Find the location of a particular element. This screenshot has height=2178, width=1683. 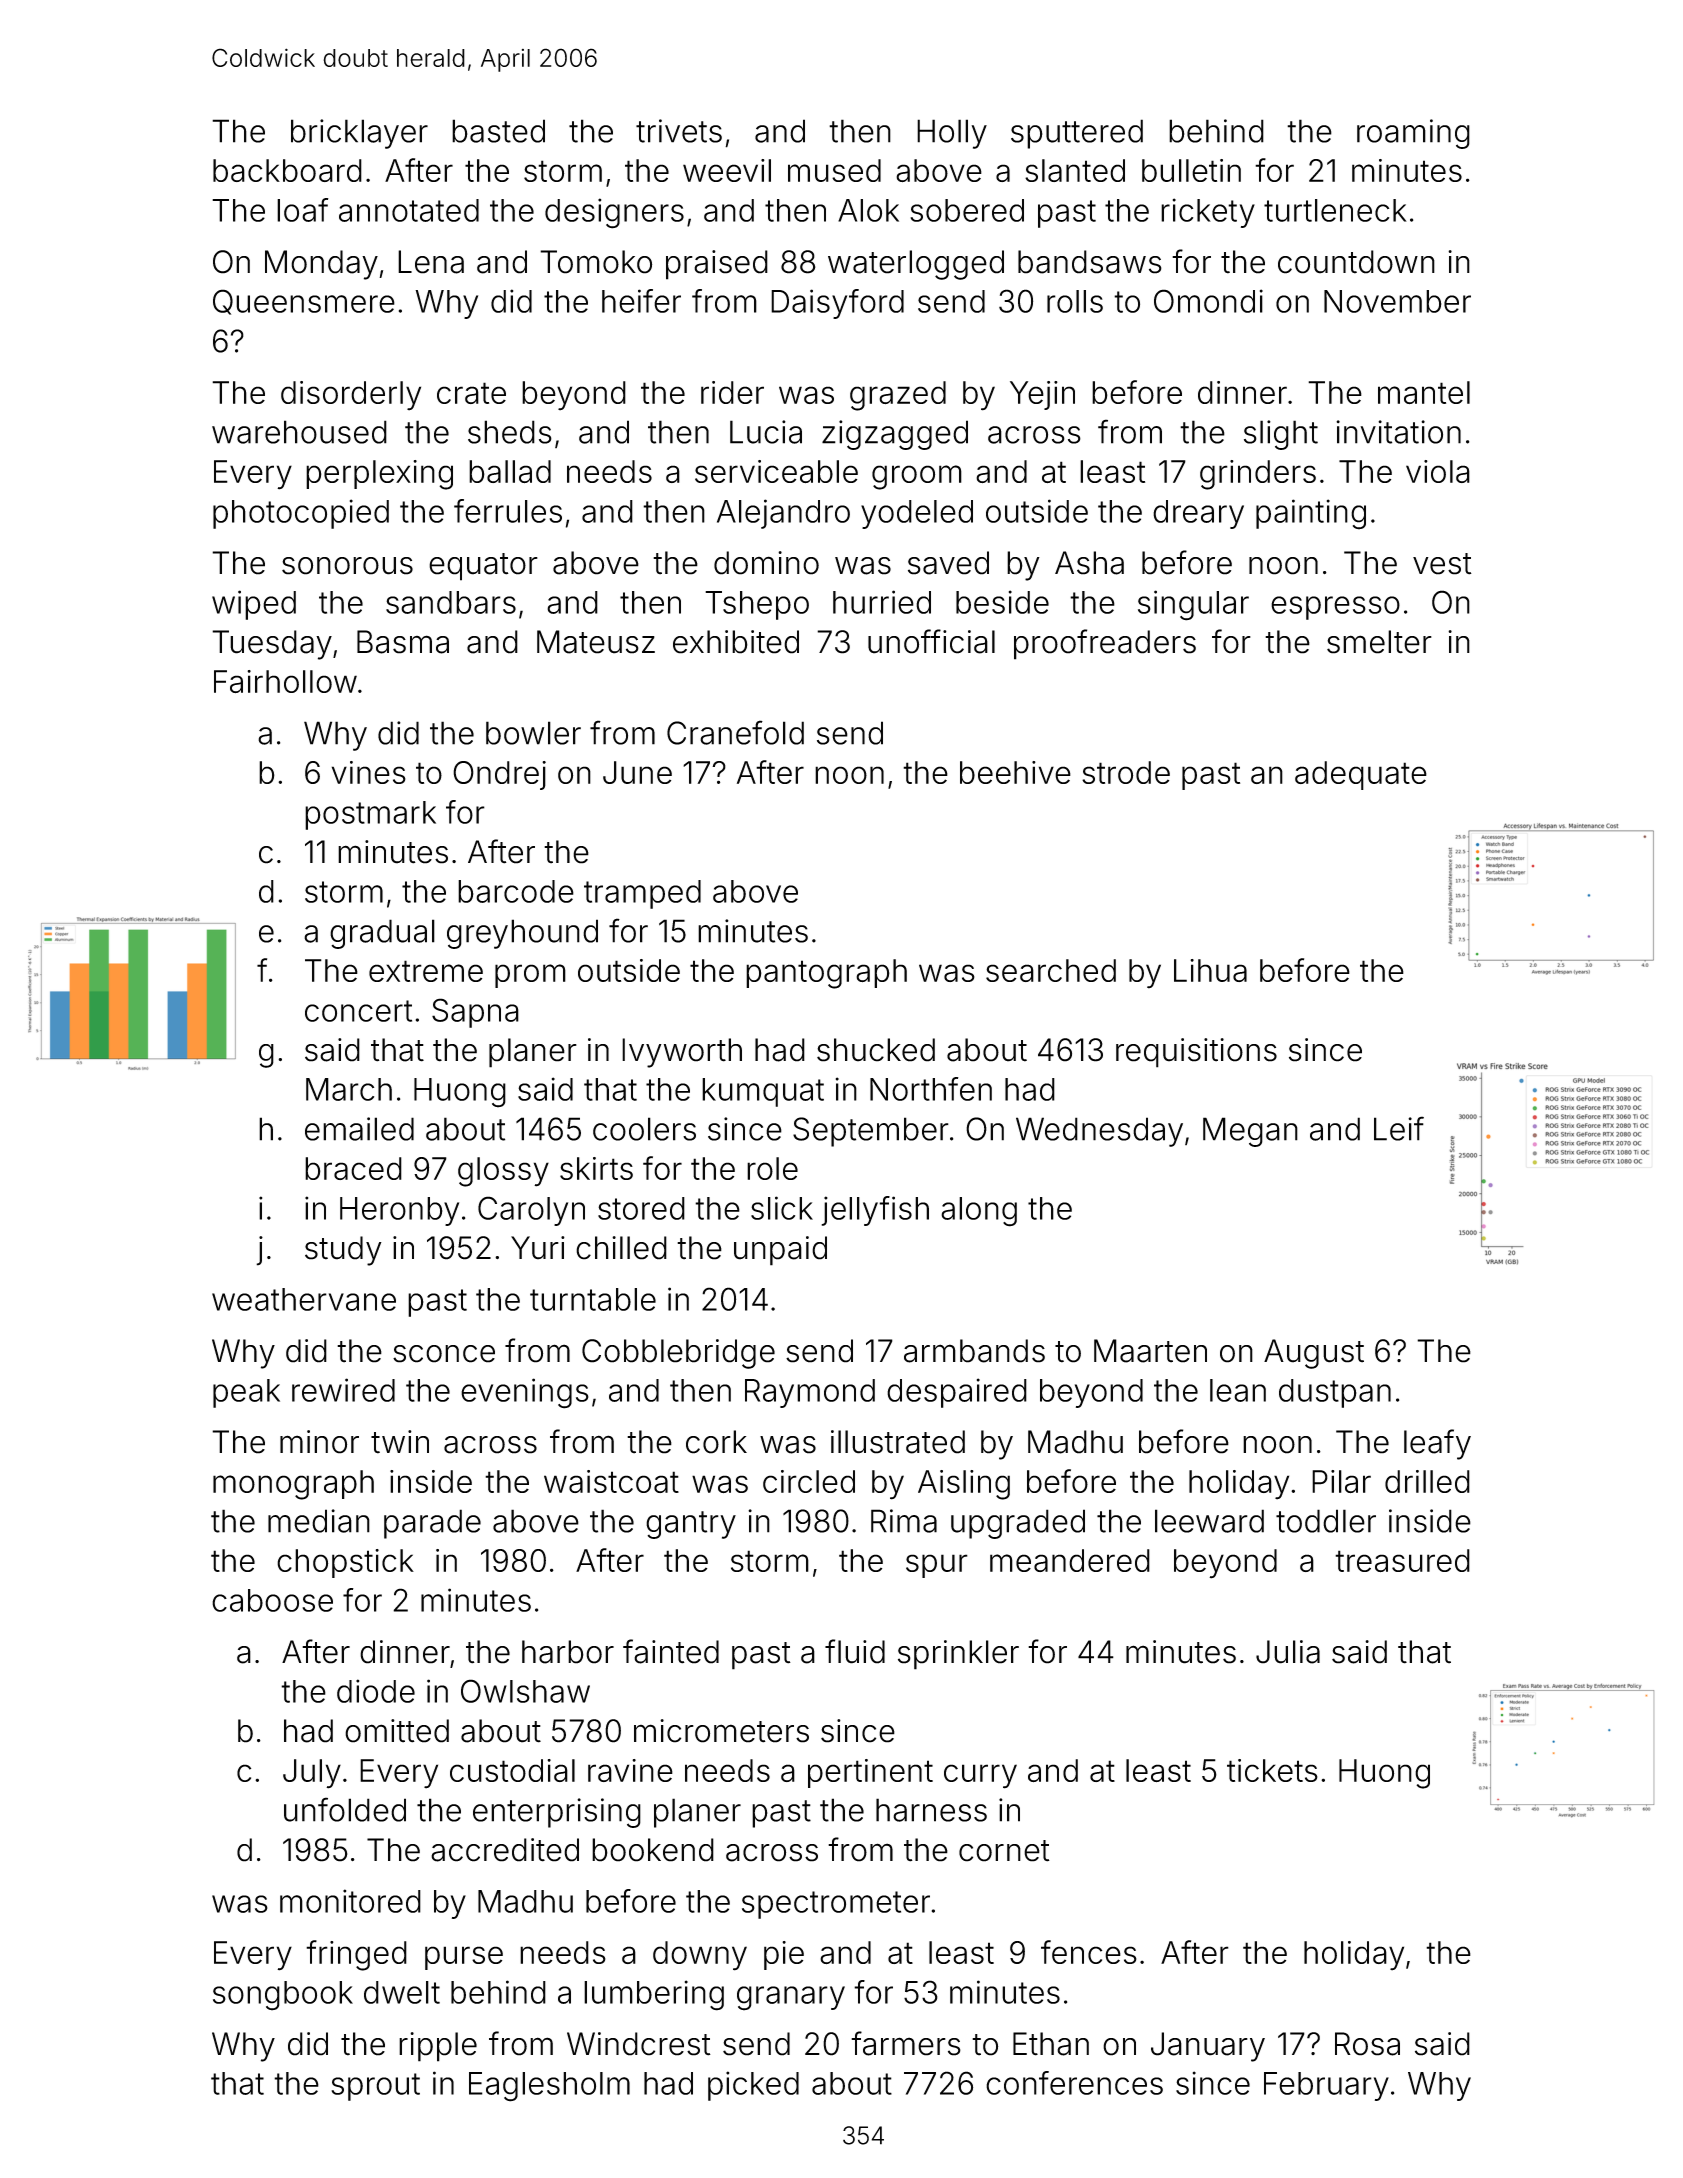

braced is located at coordinates (353, 1168).
